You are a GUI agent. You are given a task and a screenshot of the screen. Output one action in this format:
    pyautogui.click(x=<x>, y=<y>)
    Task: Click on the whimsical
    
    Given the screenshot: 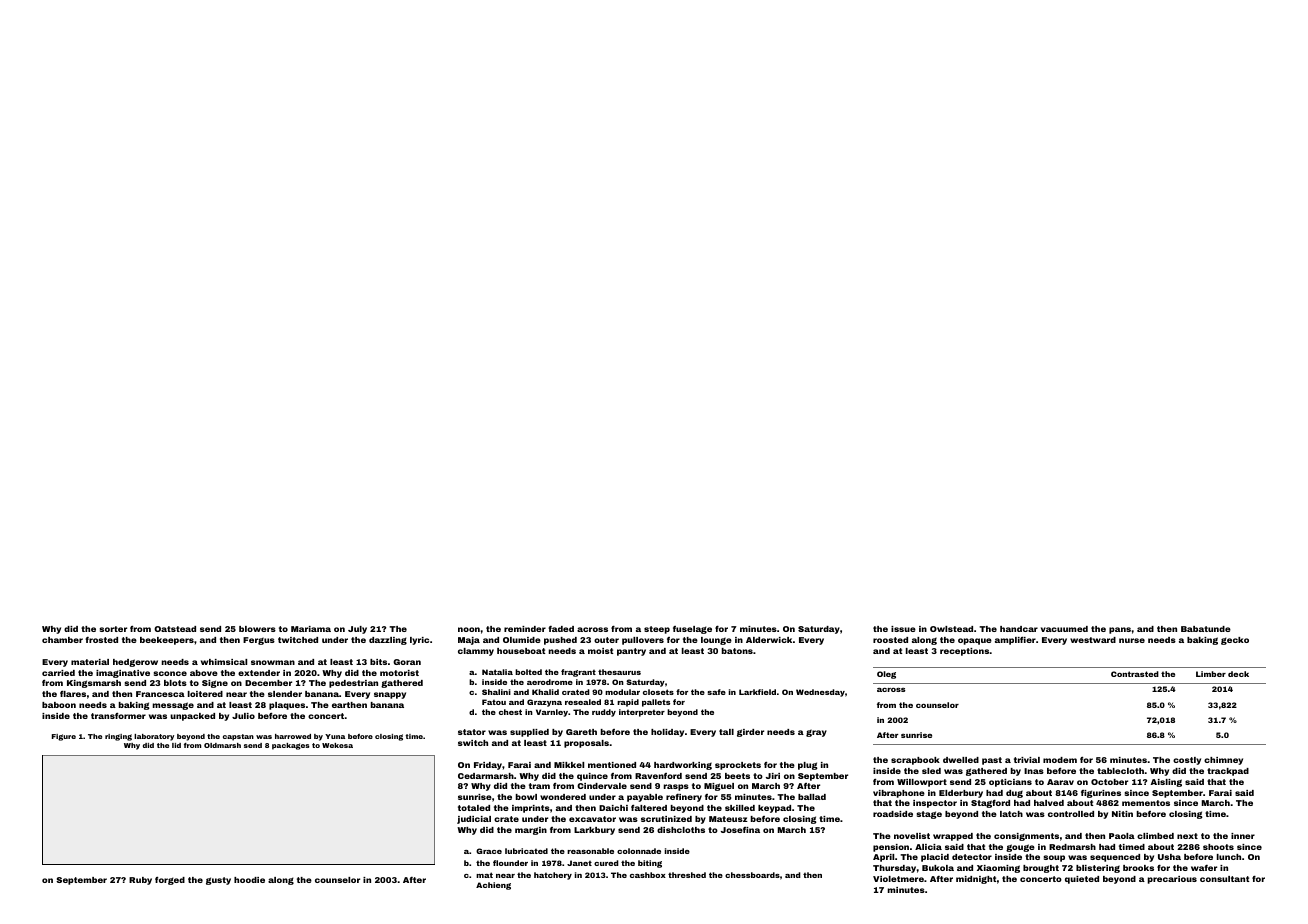 What is the action you would take?
    pyautogui.click(x=224, y=662)
